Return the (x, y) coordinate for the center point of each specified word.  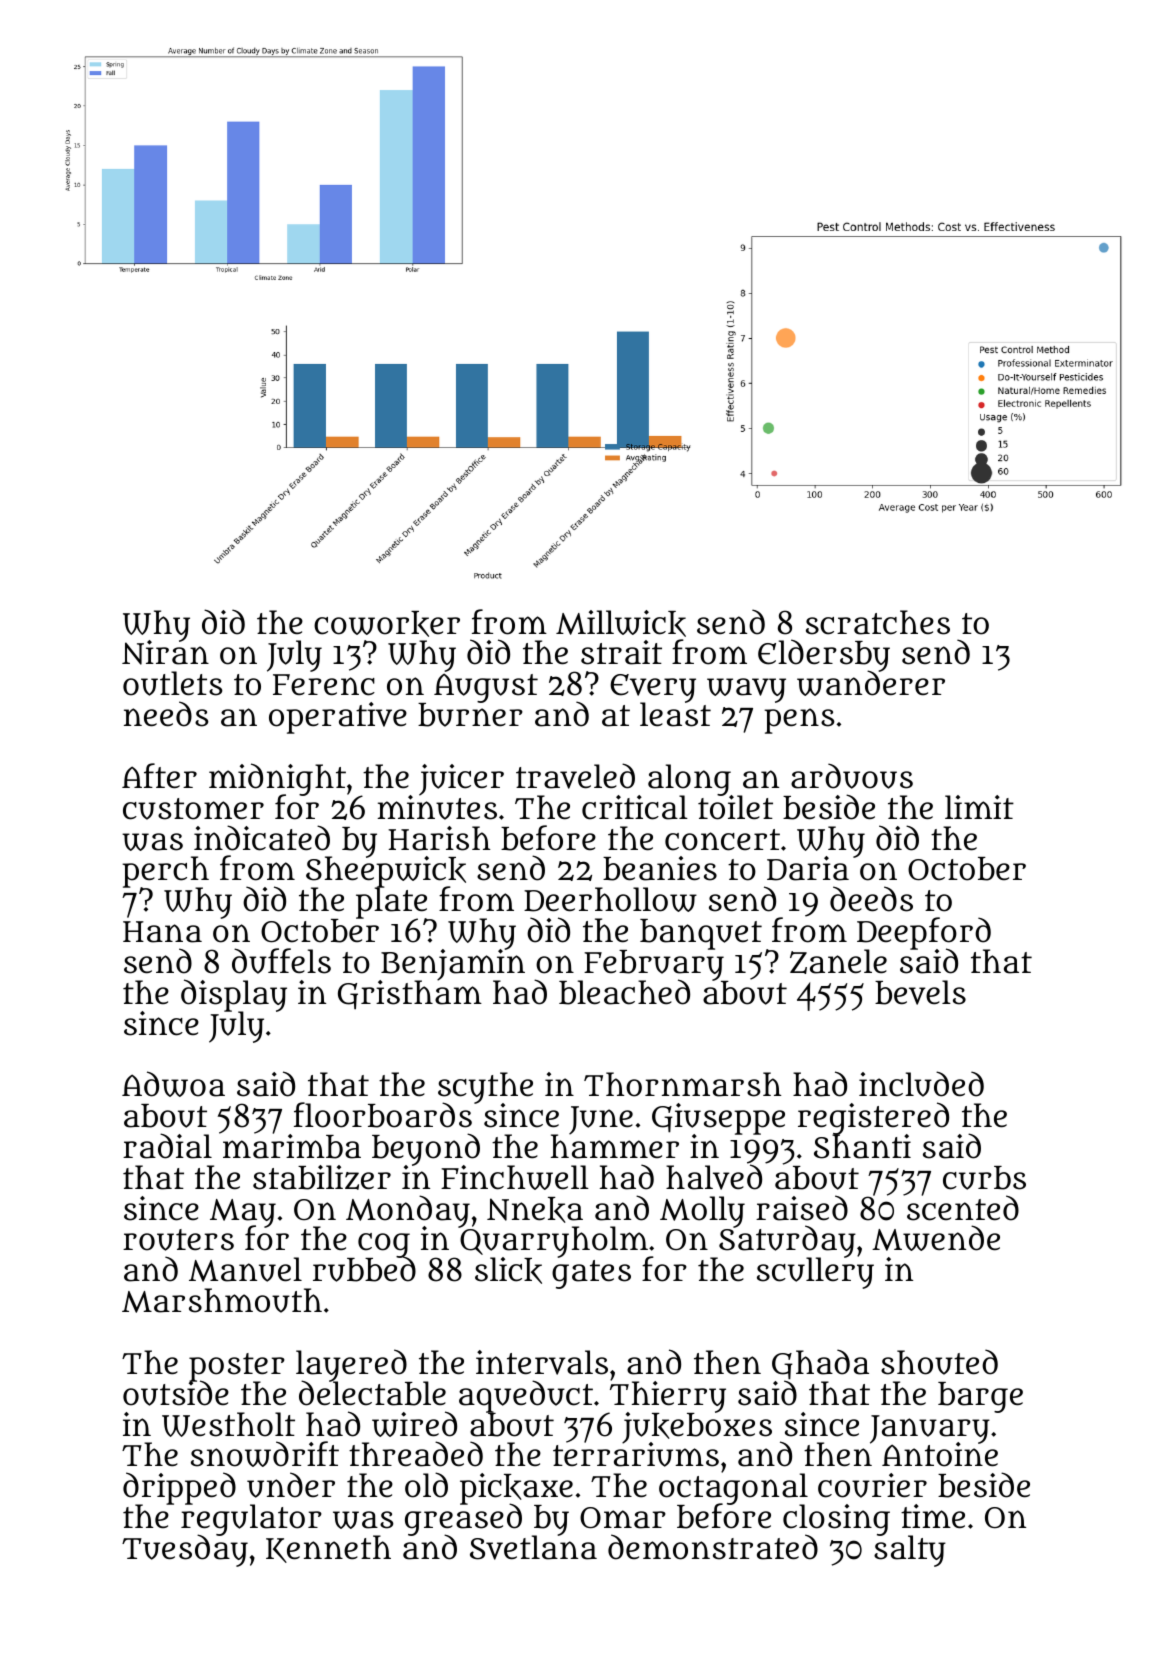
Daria (808, 869)
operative (338, 718)
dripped (179, 1488)
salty (910, 1551)
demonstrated (713, 1547)
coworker (387, 624)
